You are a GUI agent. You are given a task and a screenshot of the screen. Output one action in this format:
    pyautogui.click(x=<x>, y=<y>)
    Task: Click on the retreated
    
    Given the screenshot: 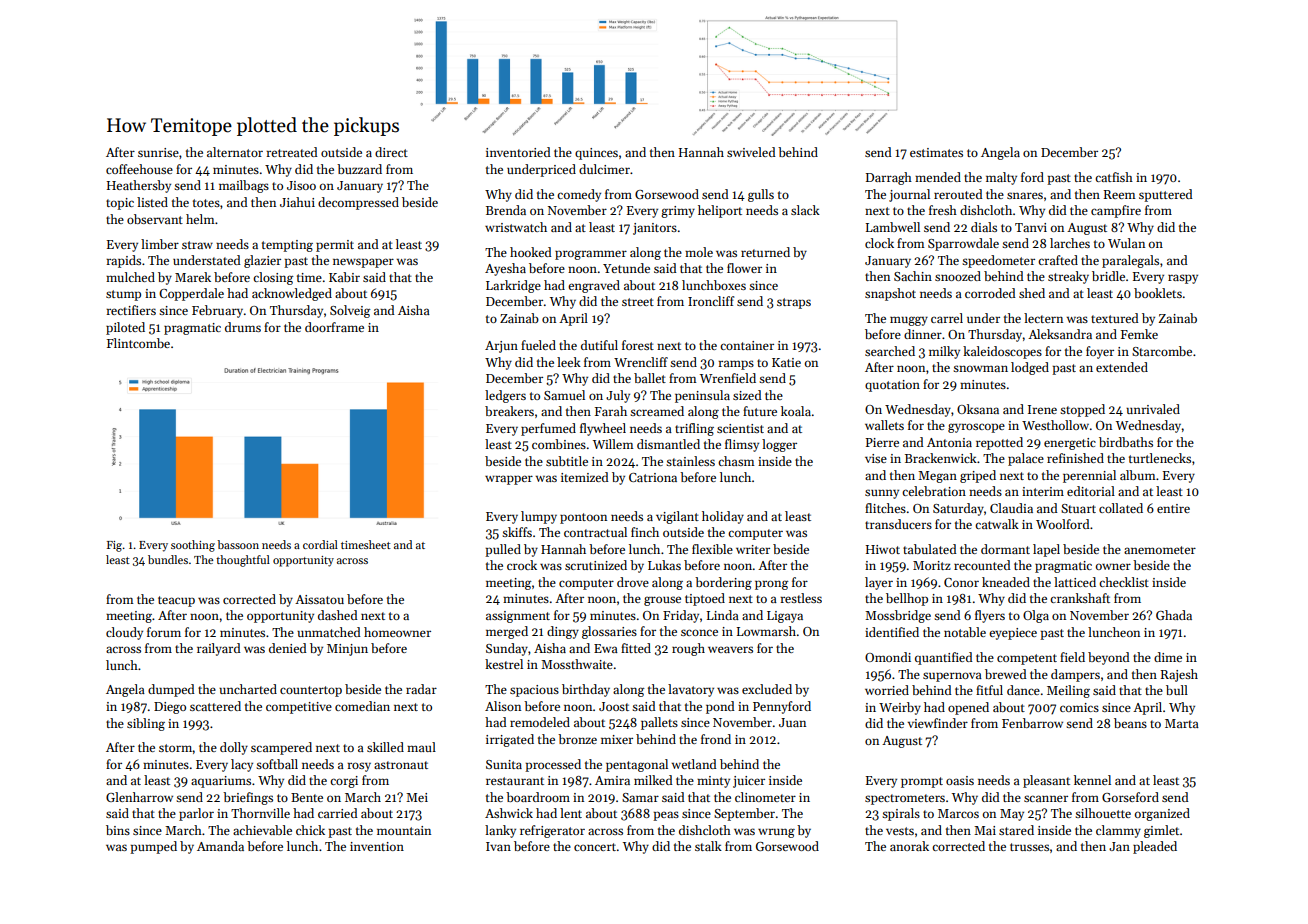 What is the action you would take?
    pyautogui.click(x=292, y=152)
